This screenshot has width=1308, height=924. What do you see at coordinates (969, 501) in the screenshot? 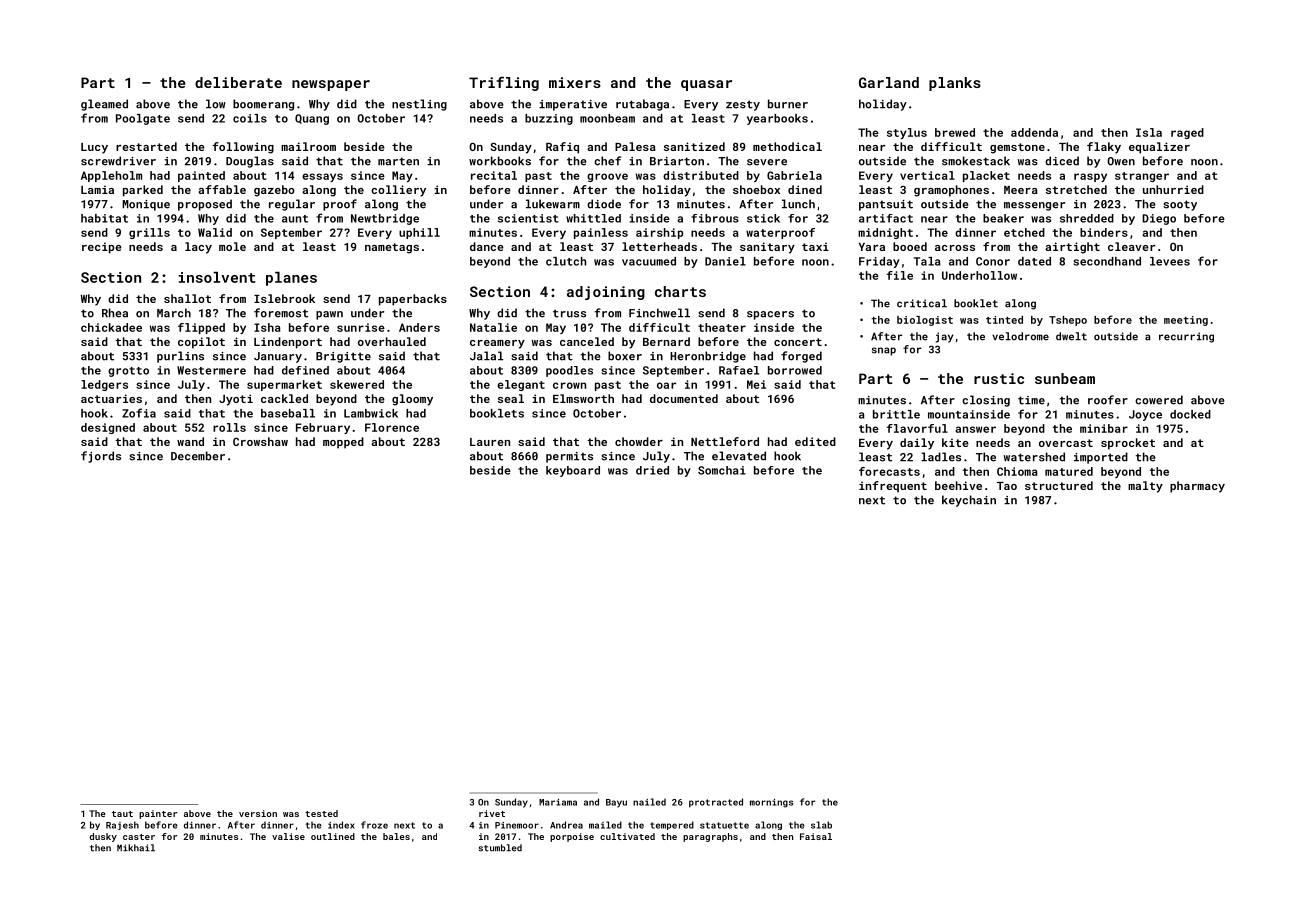
I see `keychain` at bounding box center [969, 501].
